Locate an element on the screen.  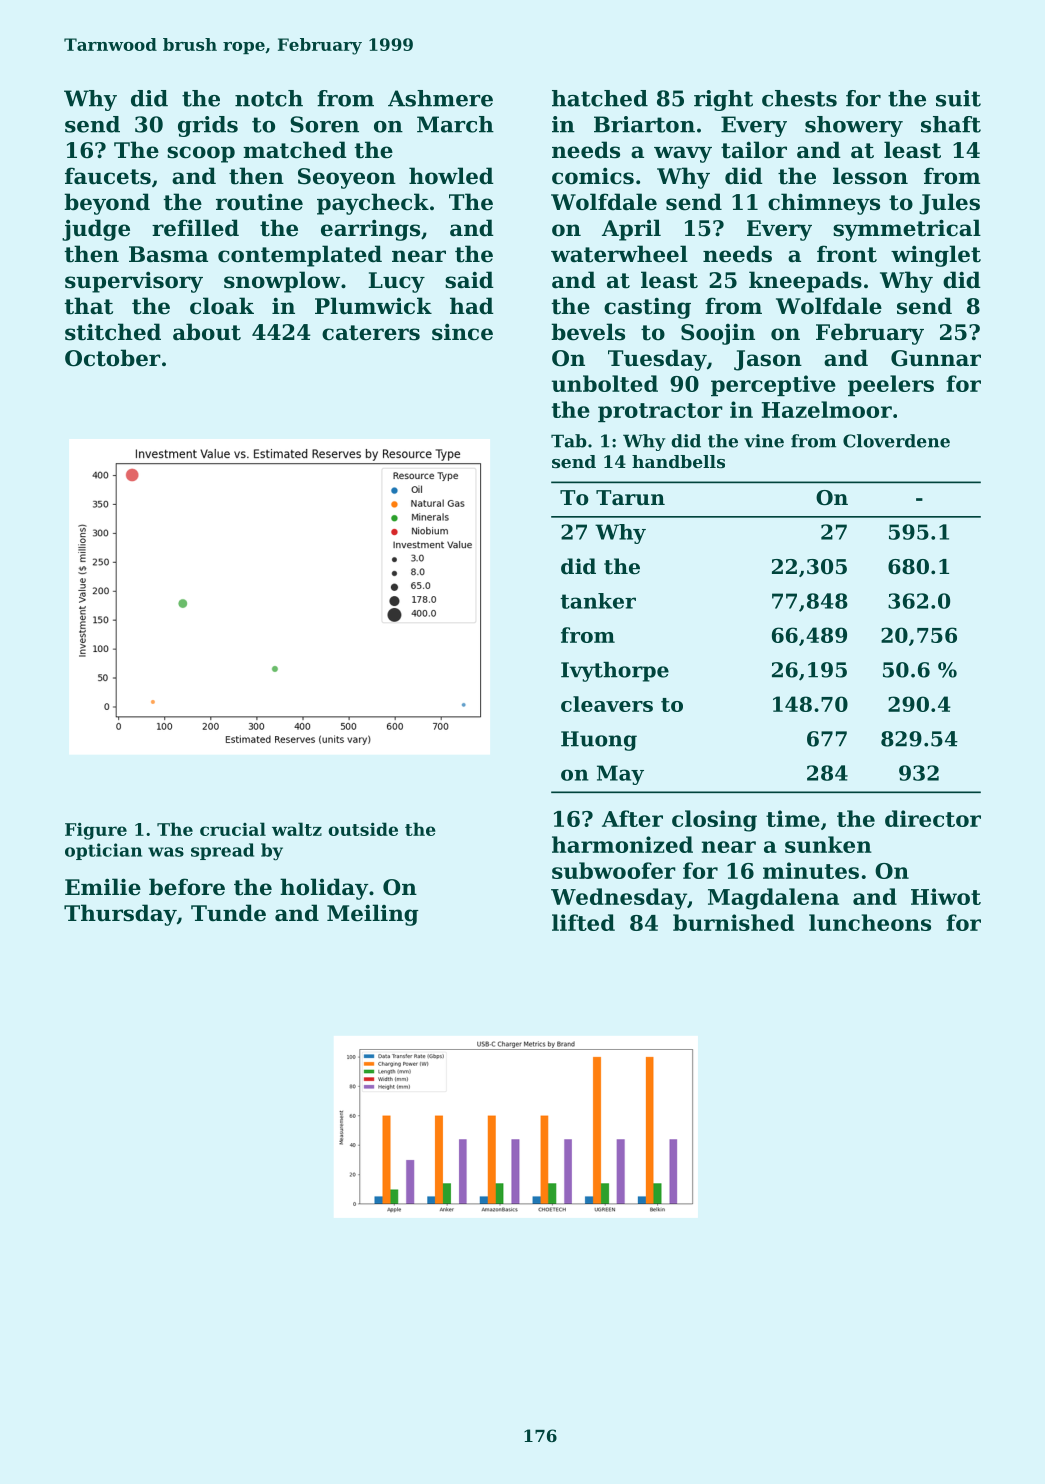
Cloverdene is located at coordinates (896, 441).
